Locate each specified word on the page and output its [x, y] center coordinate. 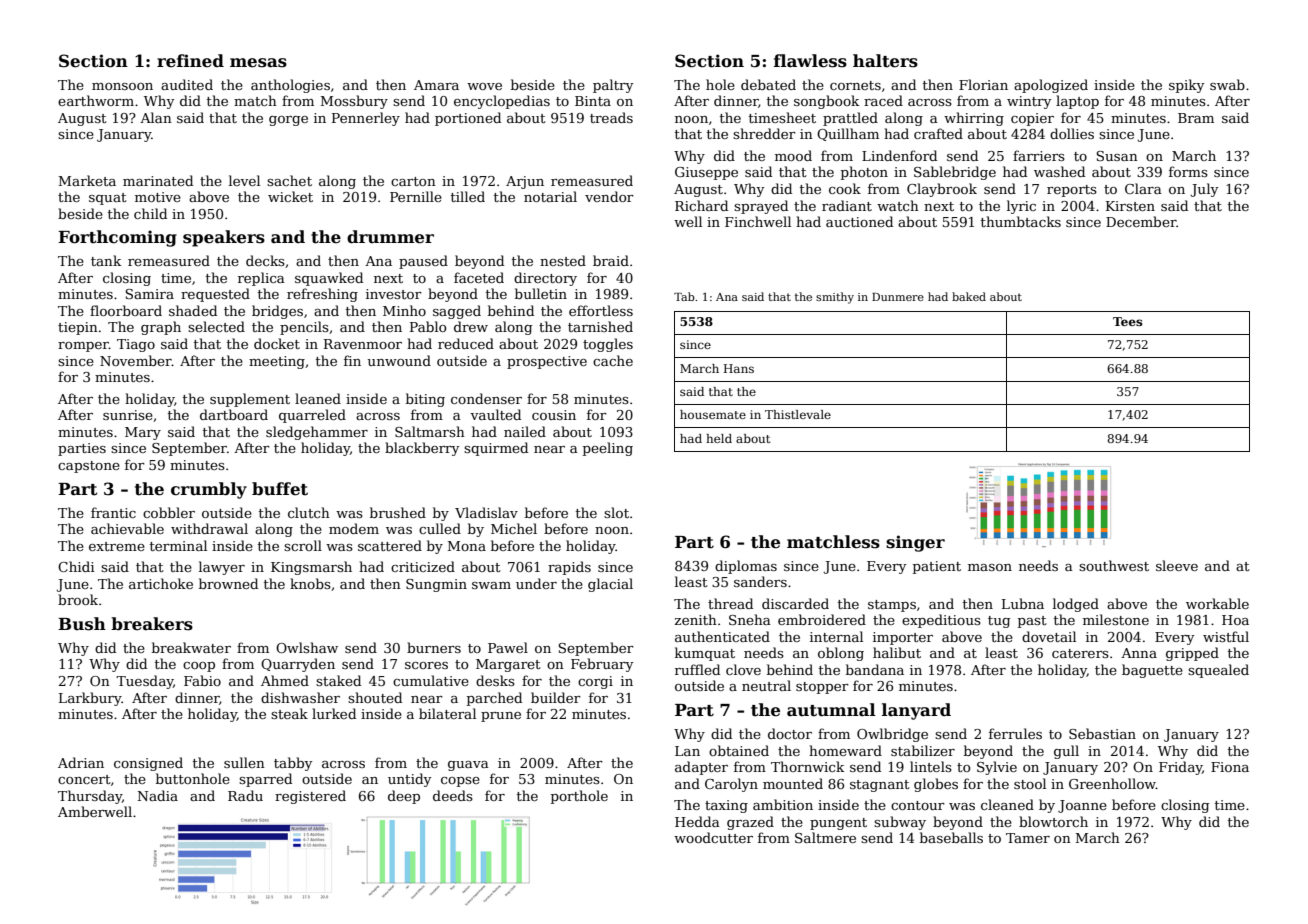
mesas [258, 63]
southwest [1114, 565]
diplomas [746, 567]
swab [1227, 84]
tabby [293, 764]
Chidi [76, 566]
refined [190, 61]
